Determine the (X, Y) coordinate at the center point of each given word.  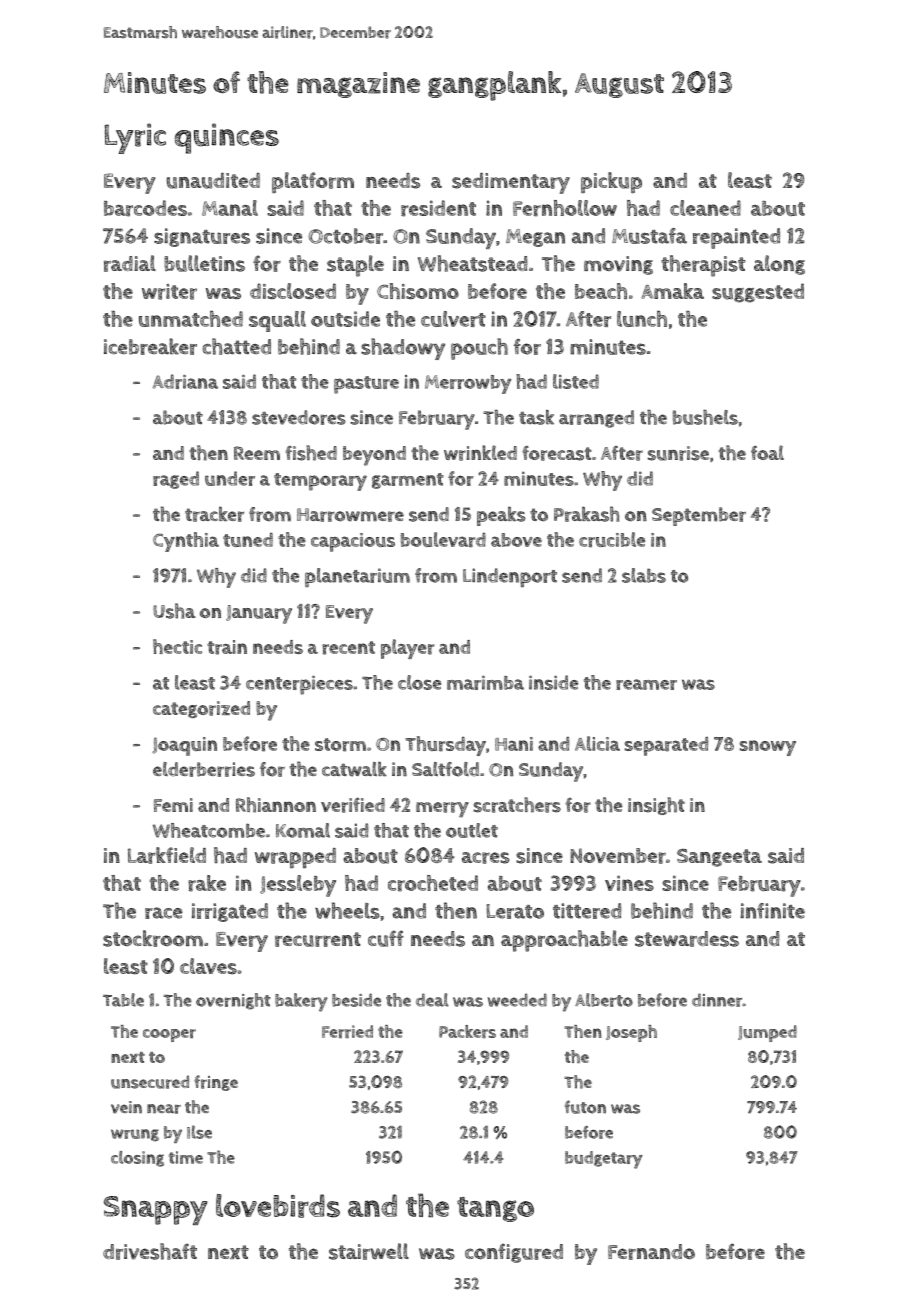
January (259, 614)
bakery (301, 1002)
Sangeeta (719, 858)
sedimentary (511, 183)
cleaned (705, 208)
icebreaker (150, 346)
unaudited (213, 181)
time (186, 1157)
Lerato (515, 911)
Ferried (347, 1032)
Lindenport (510, 578)
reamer (646, 684)
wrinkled (480, 453)
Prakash (586, 514)
